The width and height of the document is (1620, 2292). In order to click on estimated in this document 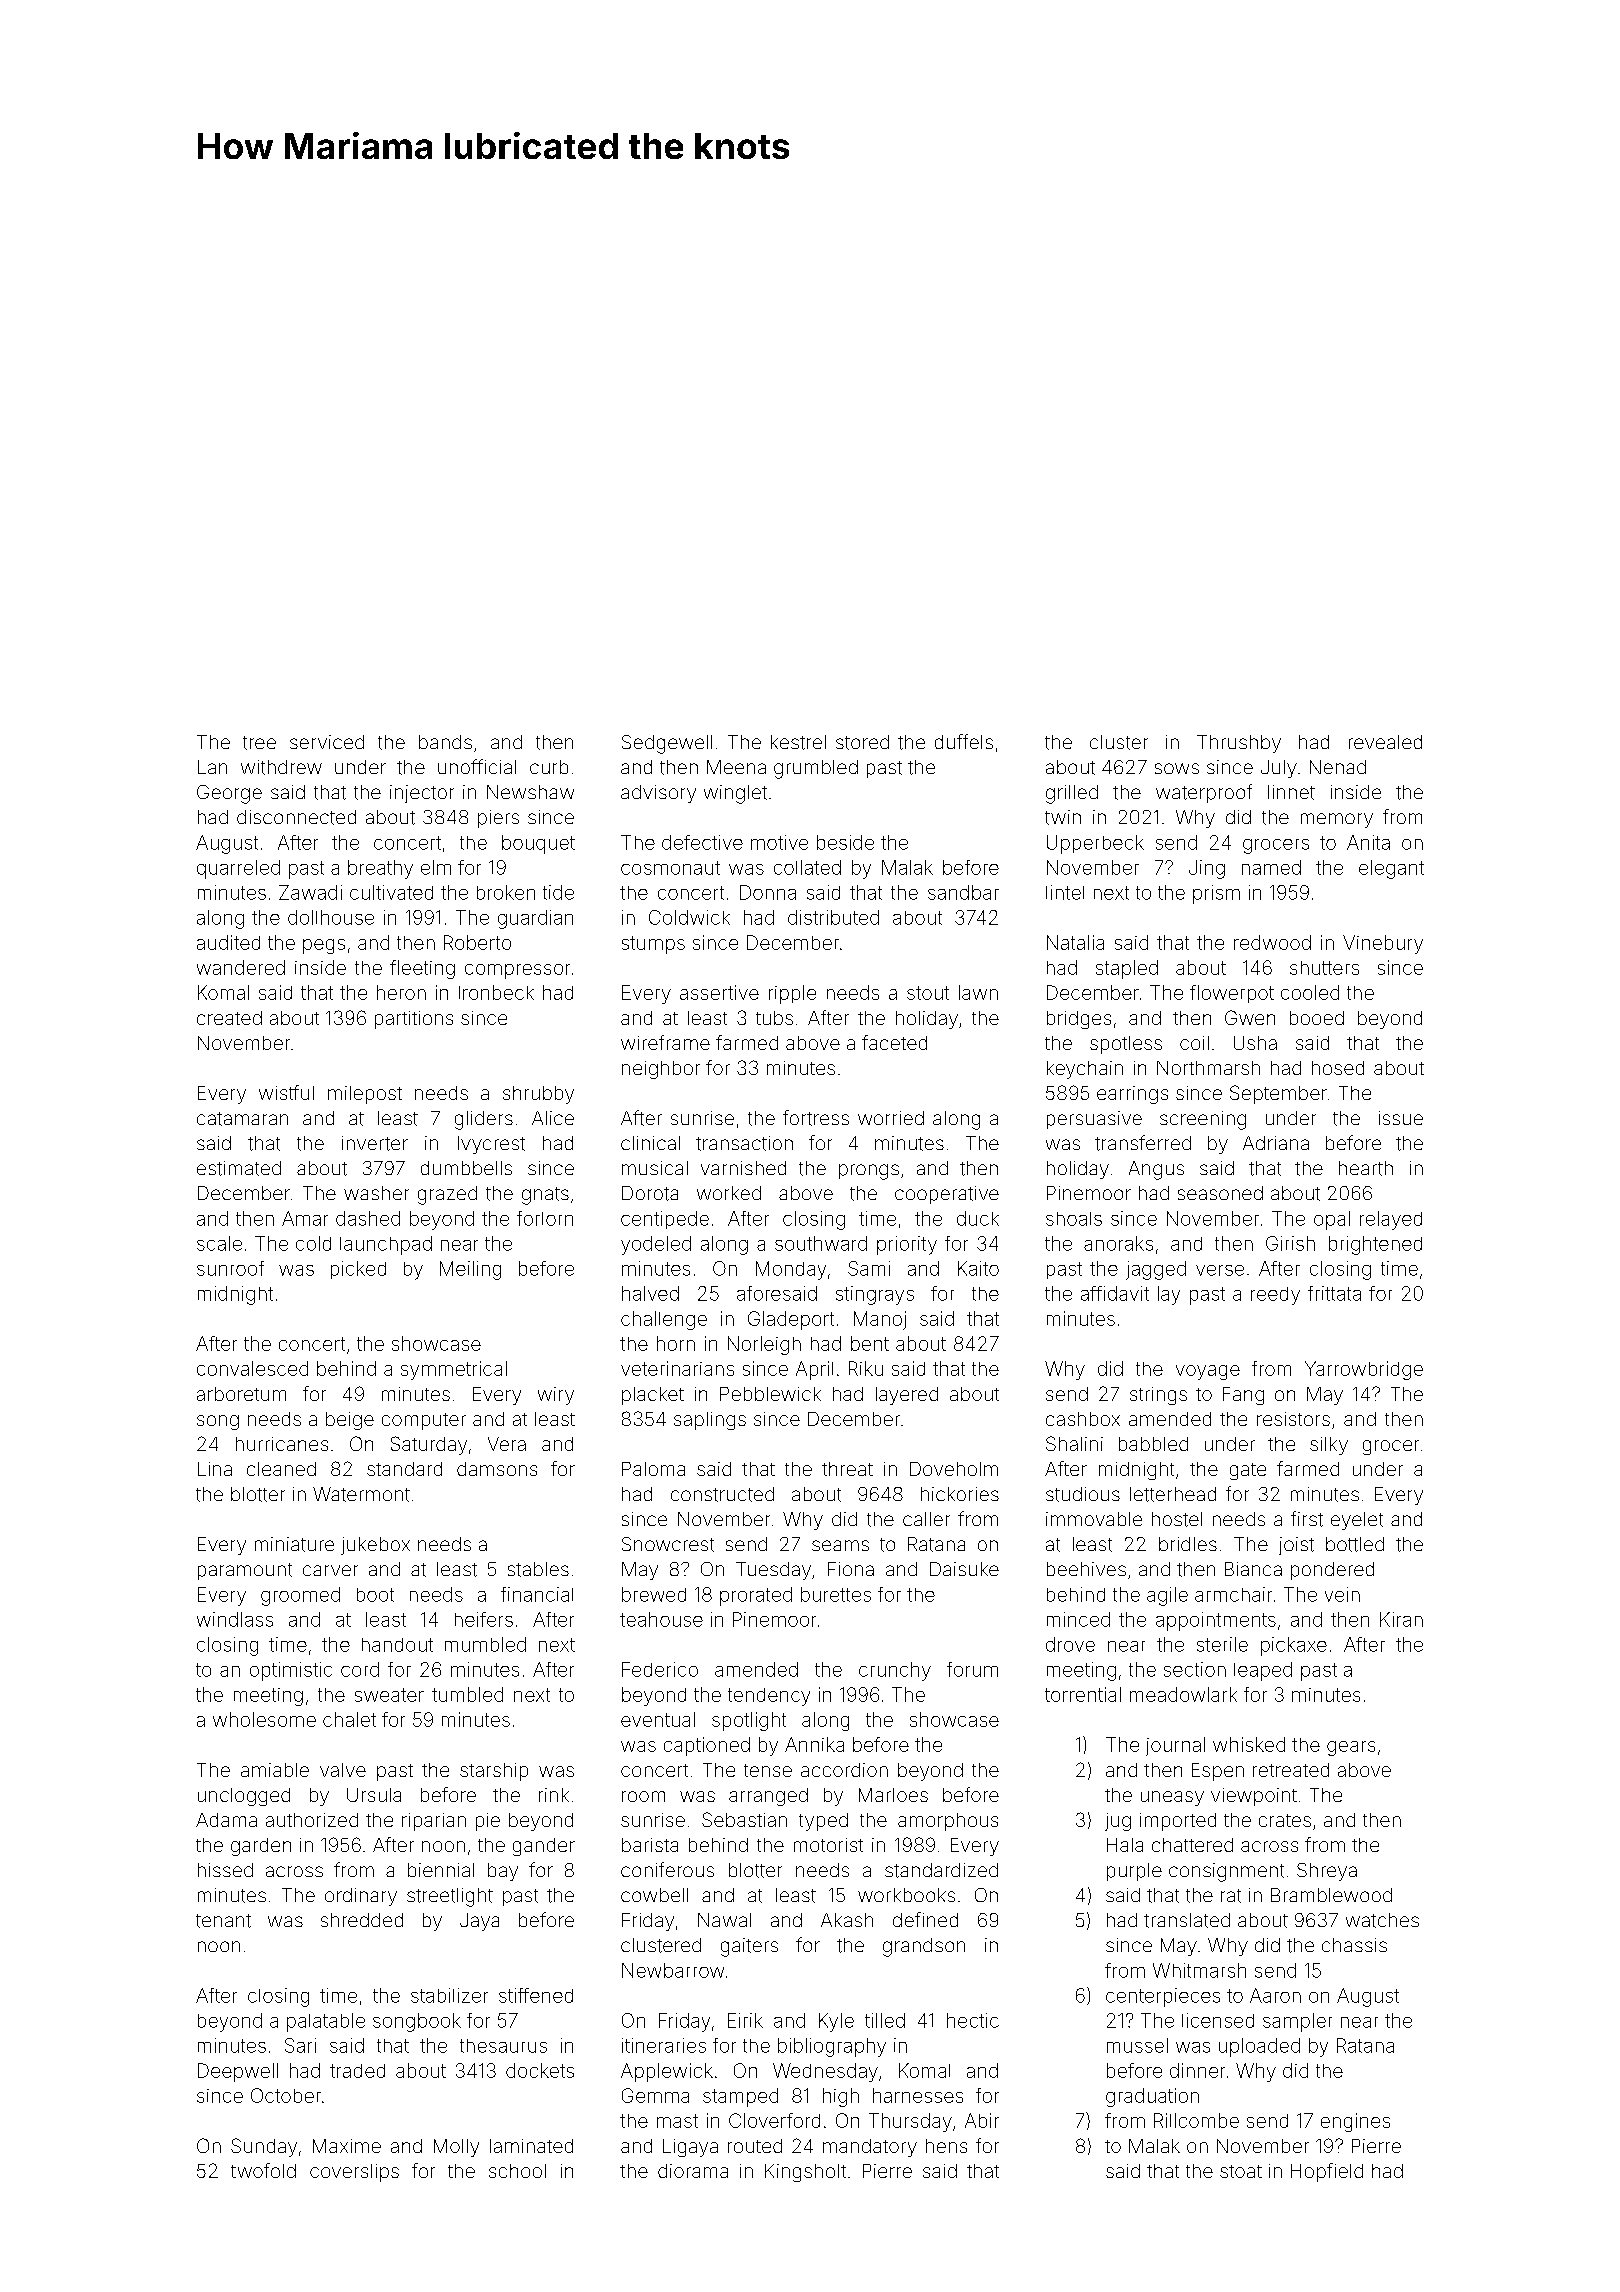, I will do `click(239, 1168)`.
